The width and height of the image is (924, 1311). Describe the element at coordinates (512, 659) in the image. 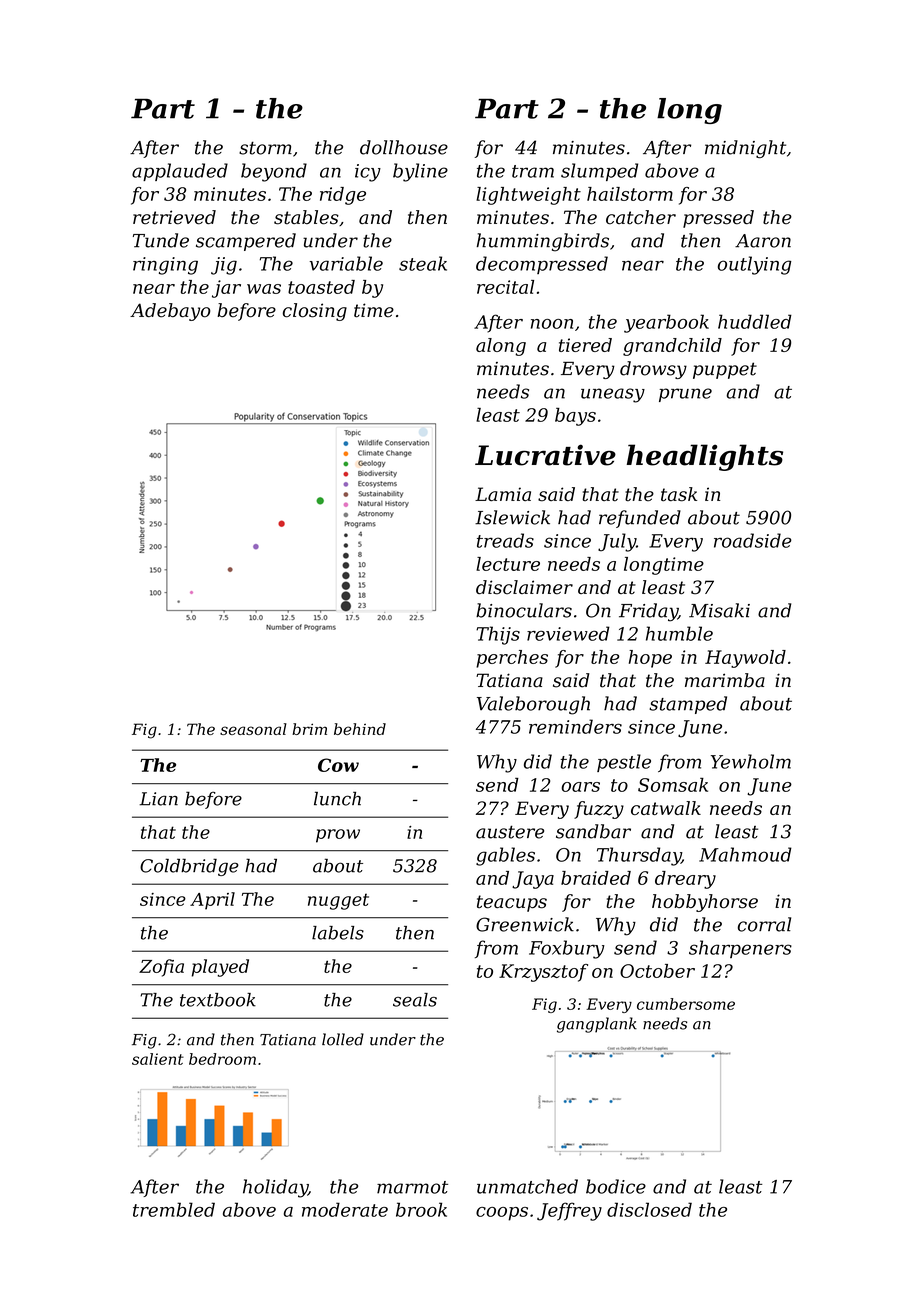

I see `perches` at that location.
